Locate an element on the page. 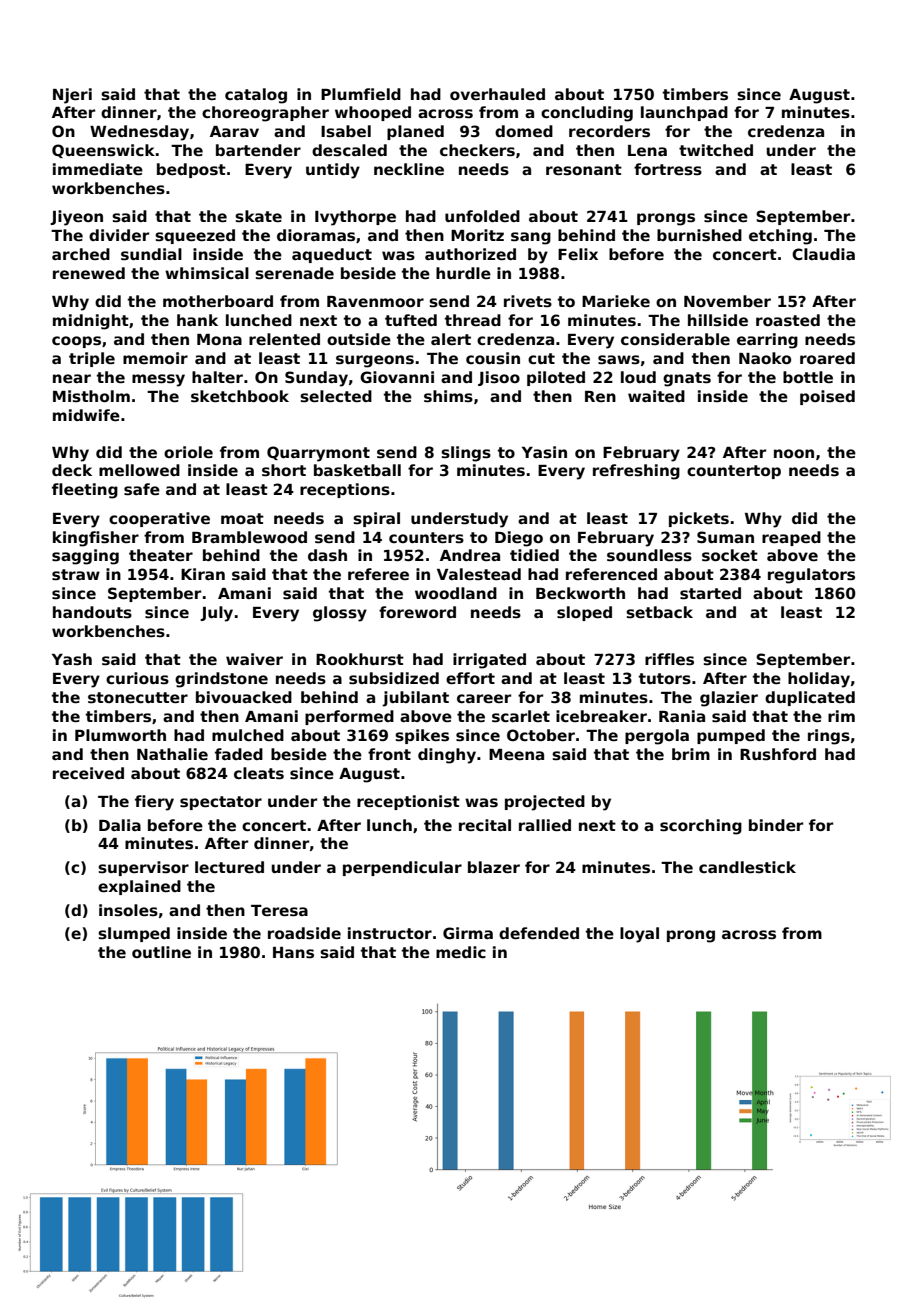 Image resolution: width=908 pixels, height=1316 pixels. Yash is located at coordinates (72, 659).
